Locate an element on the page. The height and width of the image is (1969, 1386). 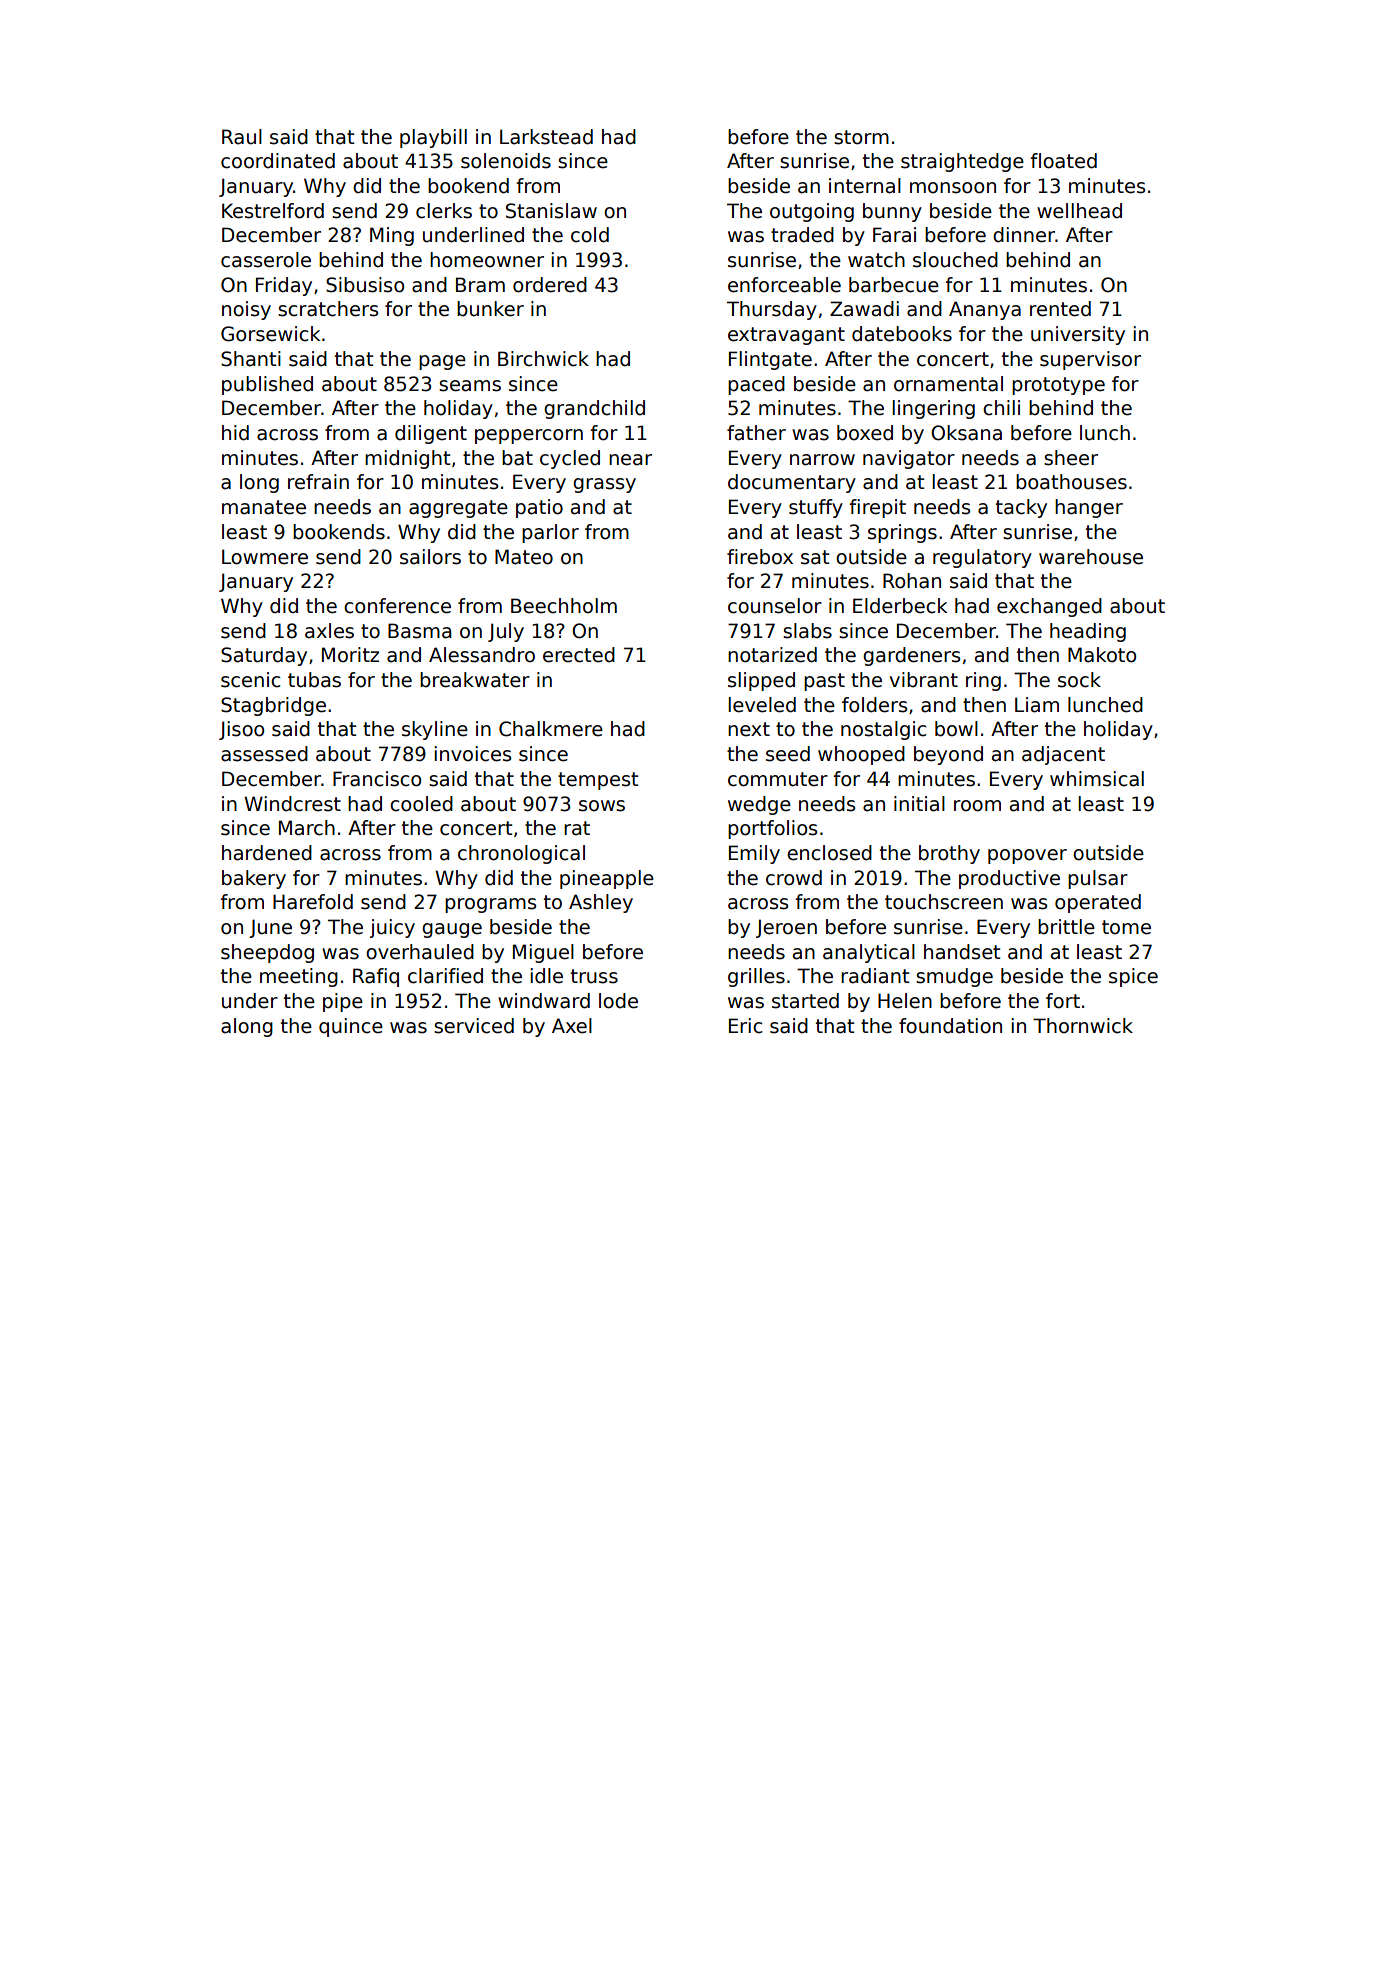
cycled is located at coordinates (570, 459).
